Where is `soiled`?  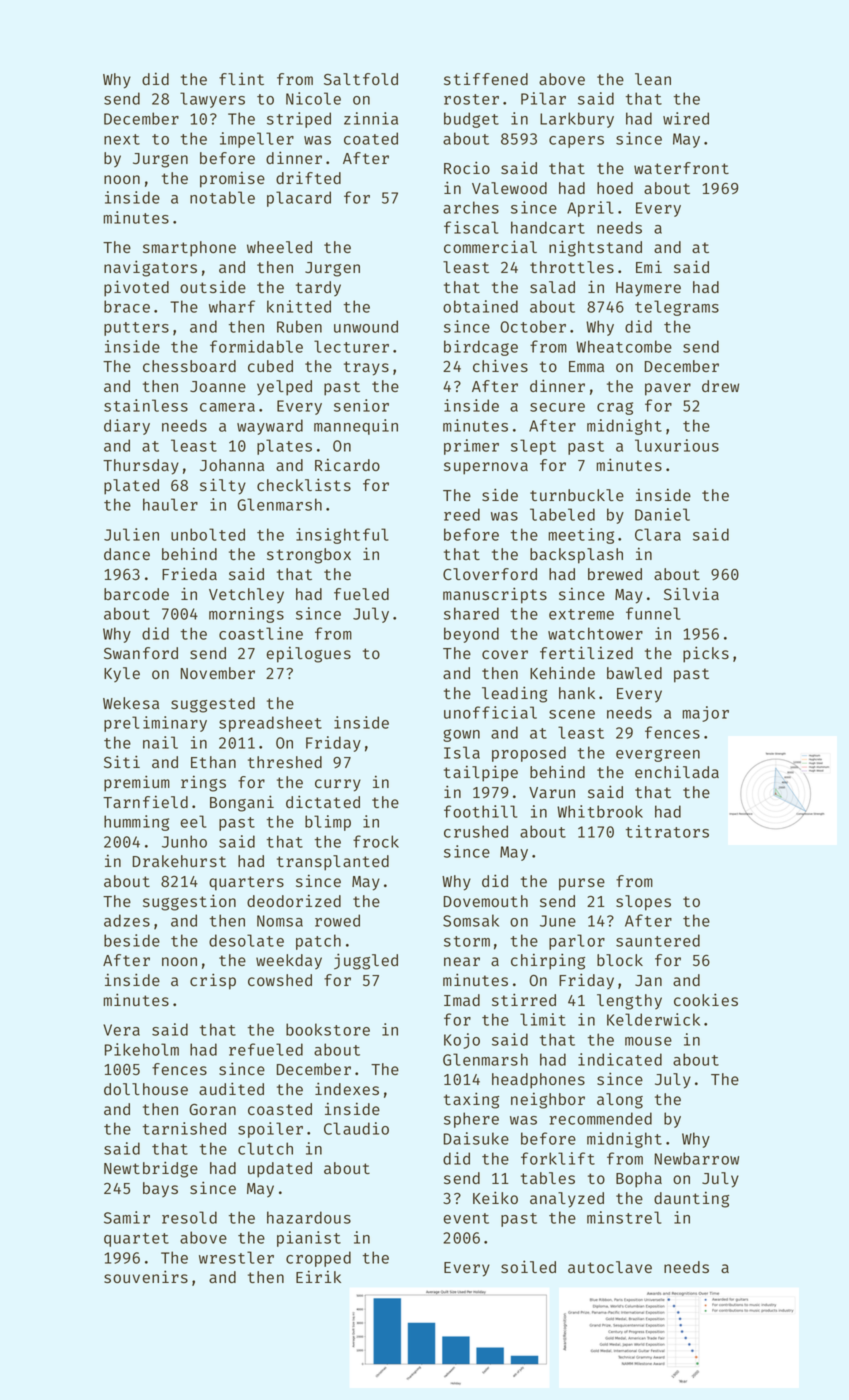 soiled is located at coordinates (528, 1266).
